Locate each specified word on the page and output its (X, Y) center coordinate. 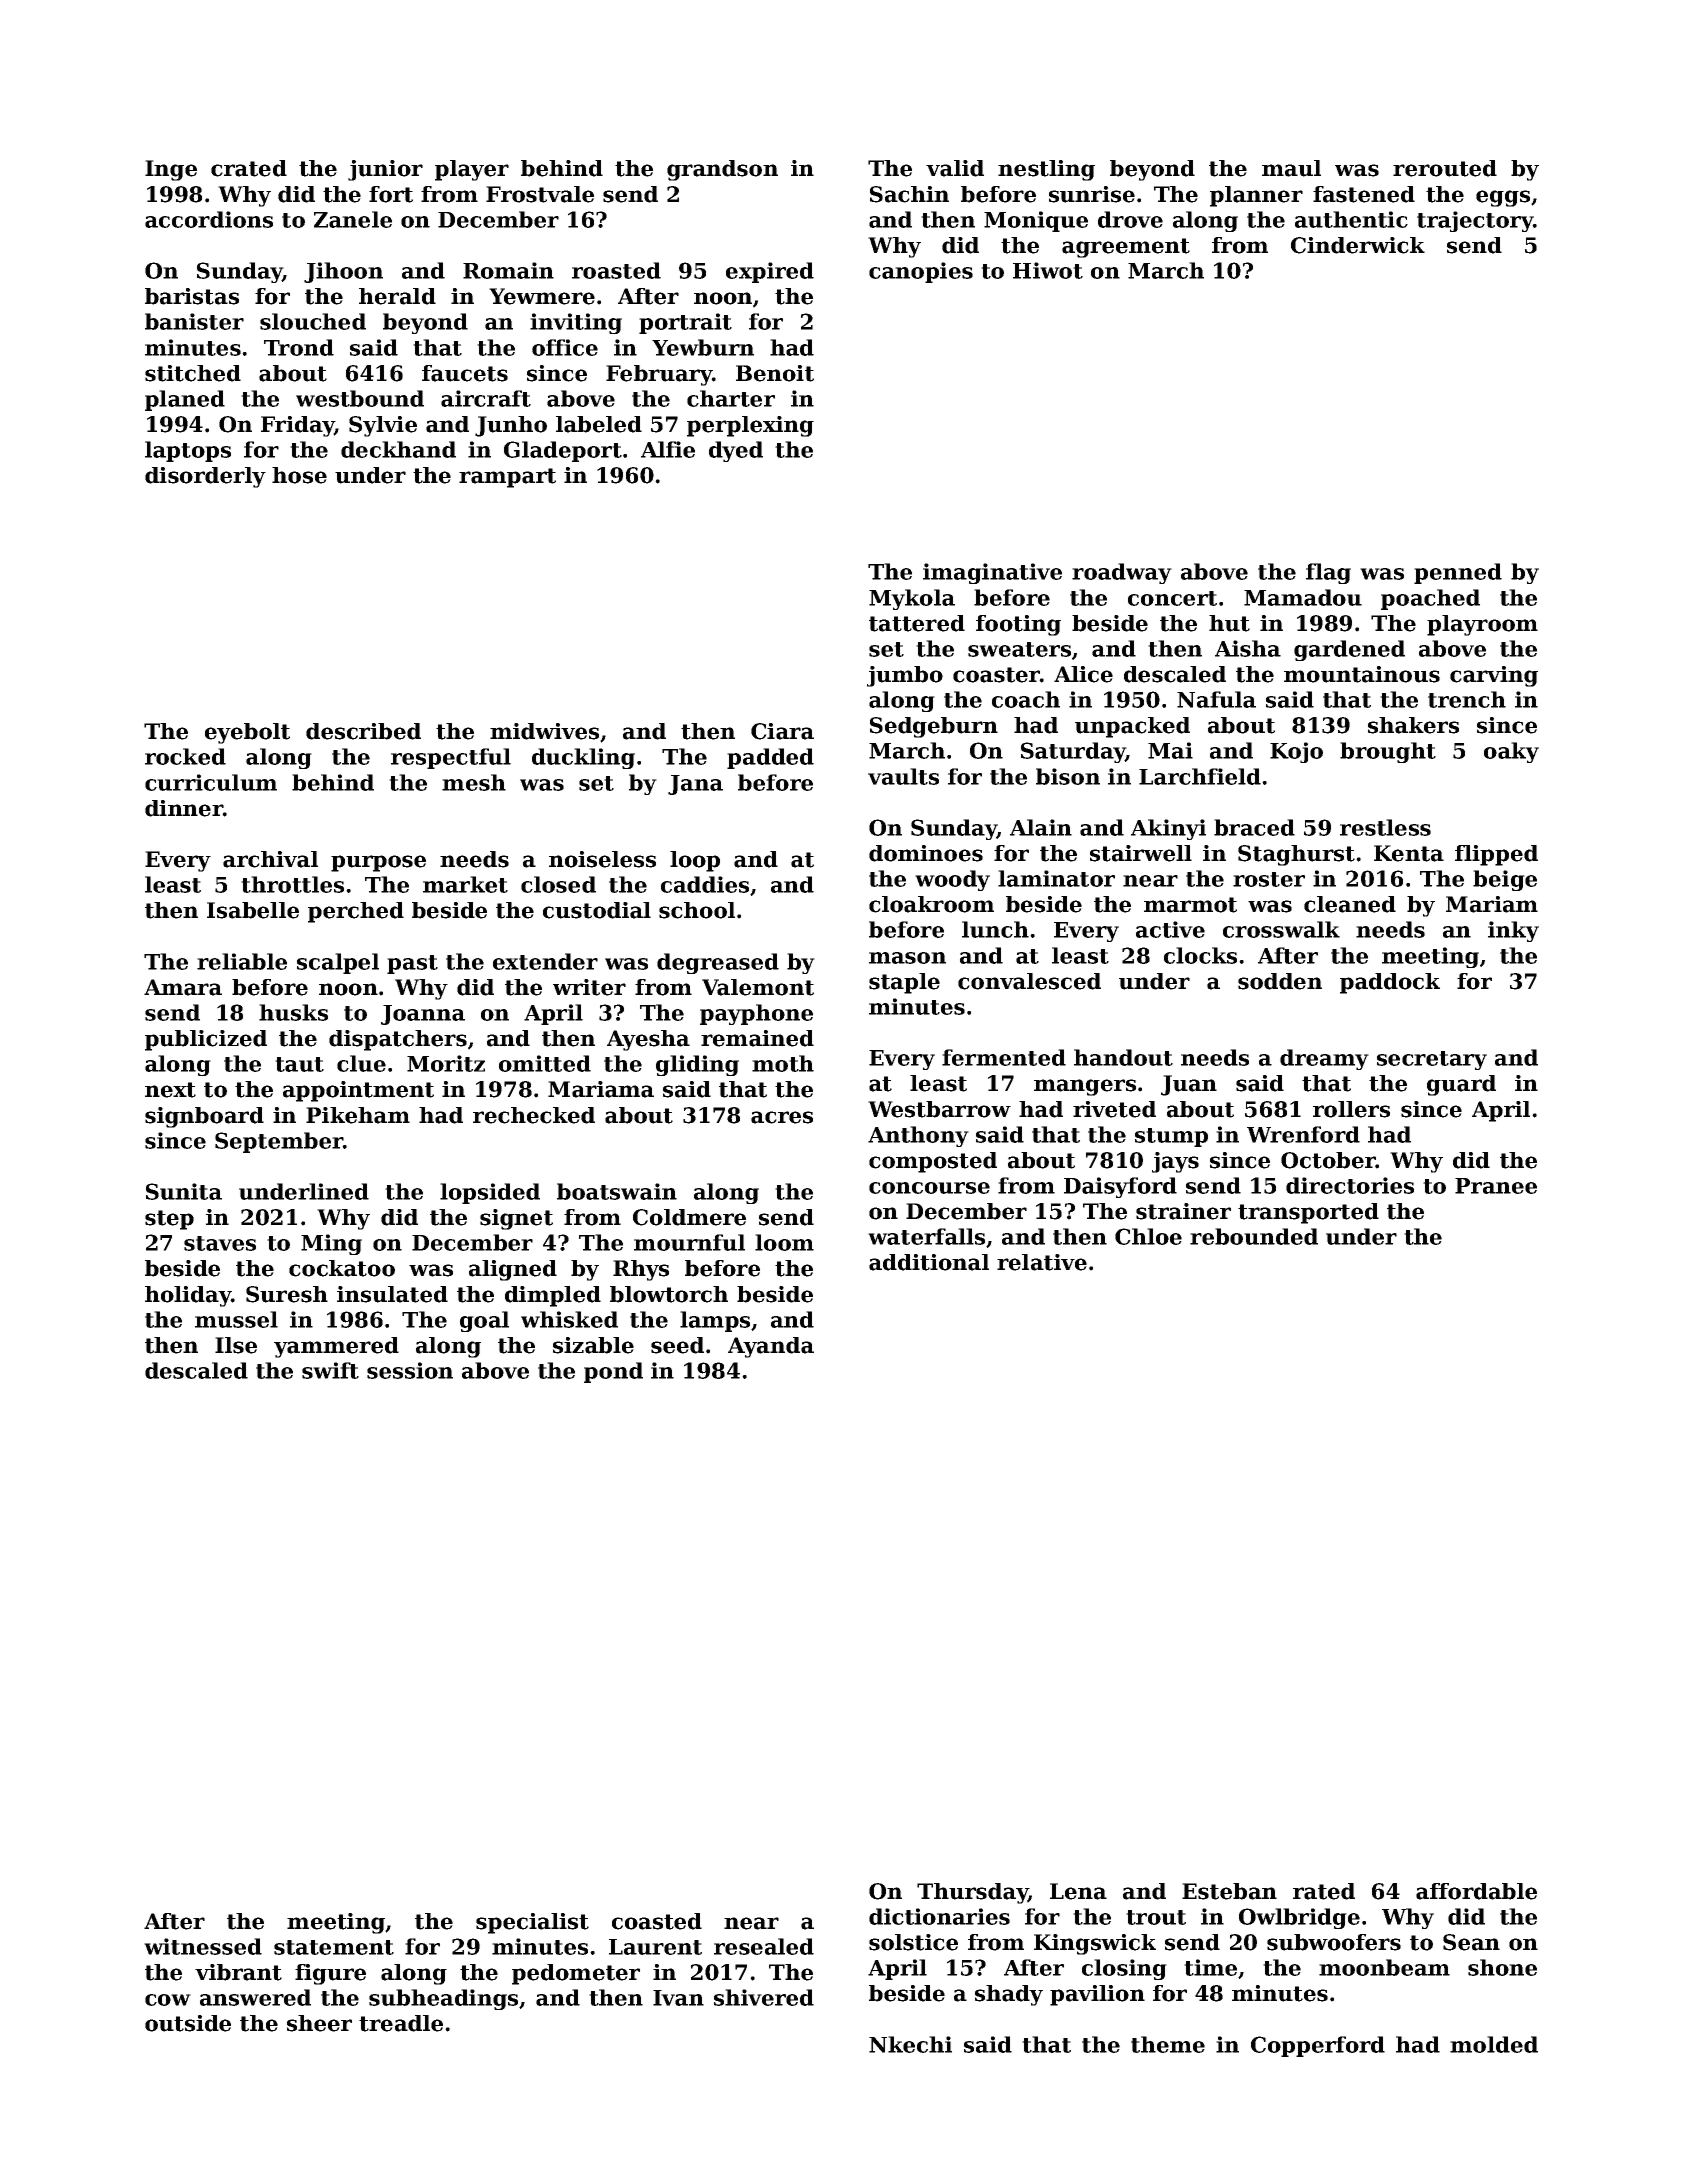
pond (613, 1372)
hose (299, 475)
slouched (313, 321)
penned (1458, 573)
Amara (183, 987)
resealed (764, 1946)
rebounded (1254, 1236)
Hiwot (1048, 270)
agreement (1126, 248)
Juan (1189, 1085)
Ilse (236, 1345)
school (697, 910)
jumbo (905, 676)
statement (334, 1947)
